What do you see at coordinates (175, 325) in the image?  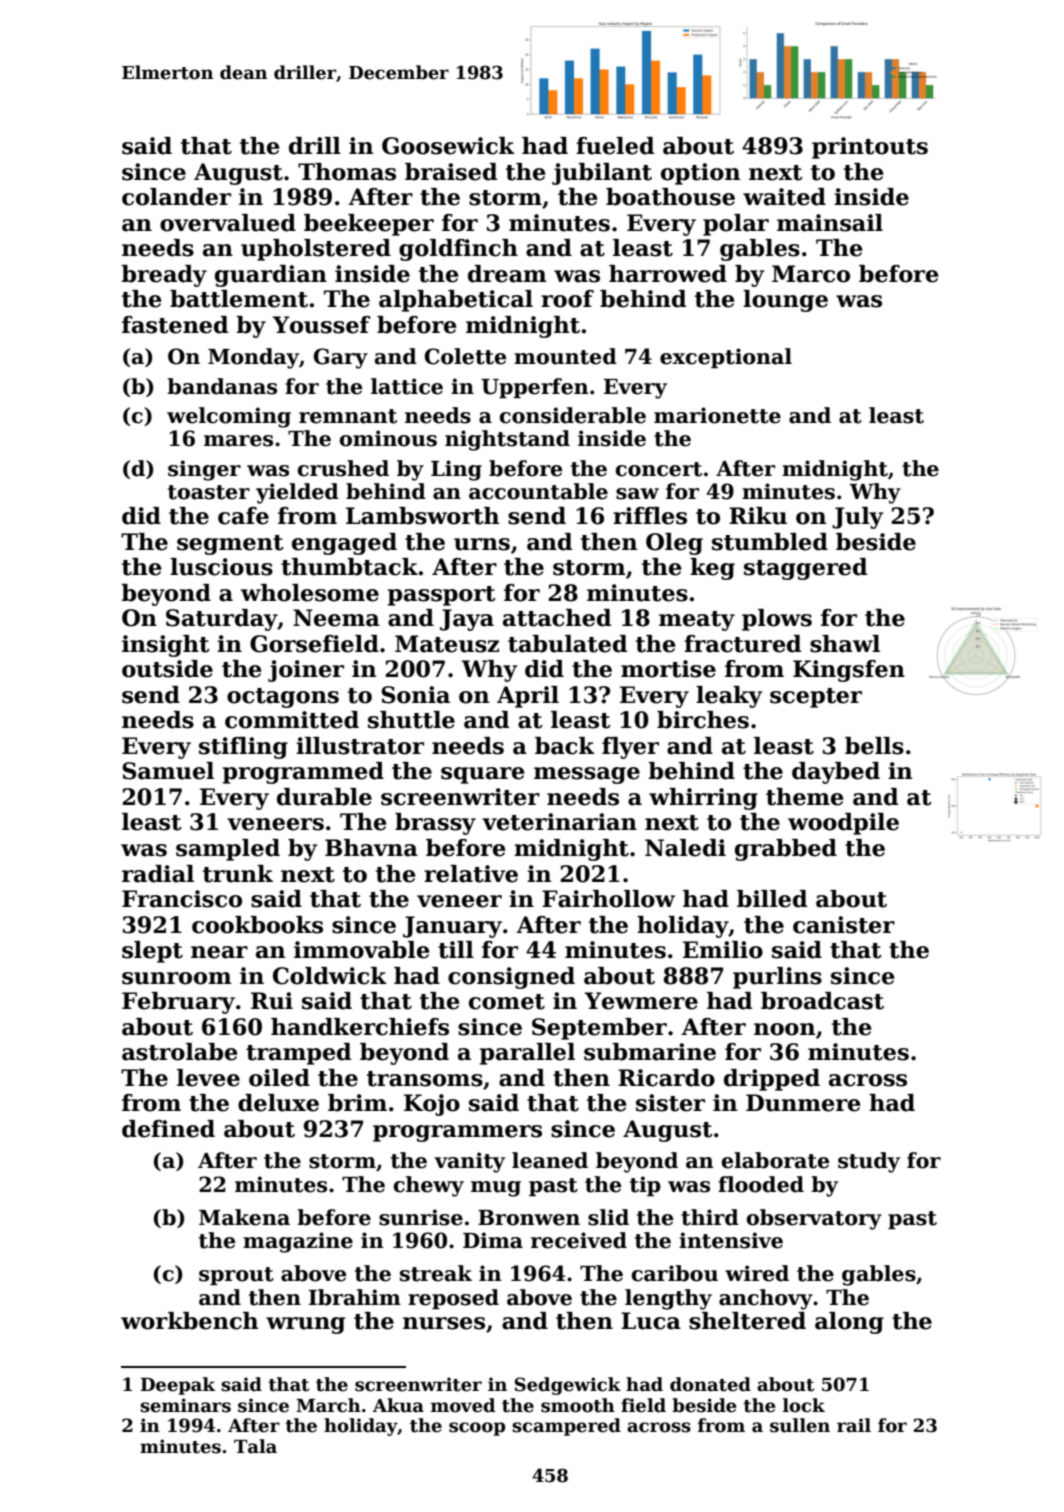 I see `fastened` at bounding box center [175, 325].
